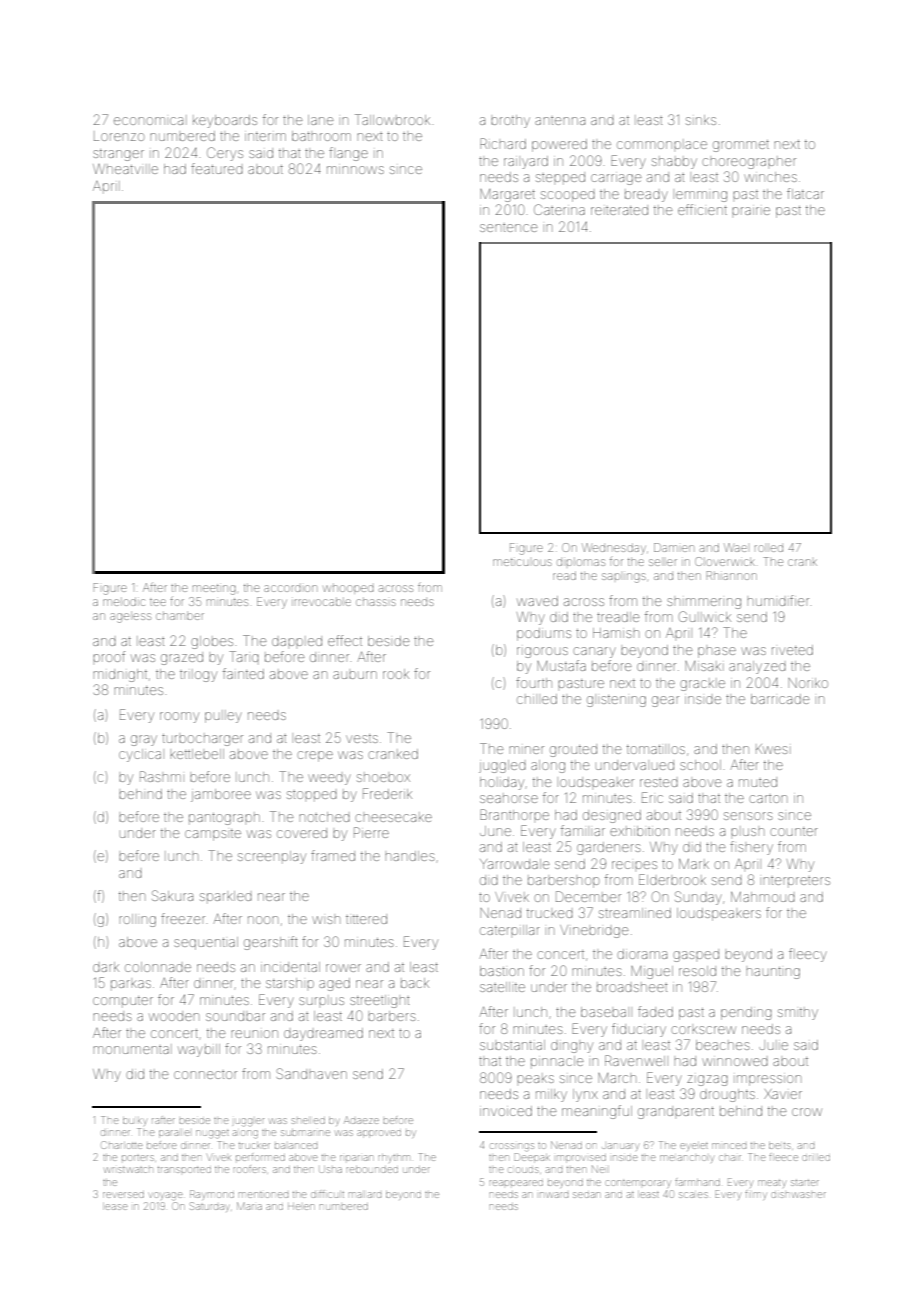  Describe the element at coordinates (357, 1158) in the screenshot. I see `riparian` at that location.
